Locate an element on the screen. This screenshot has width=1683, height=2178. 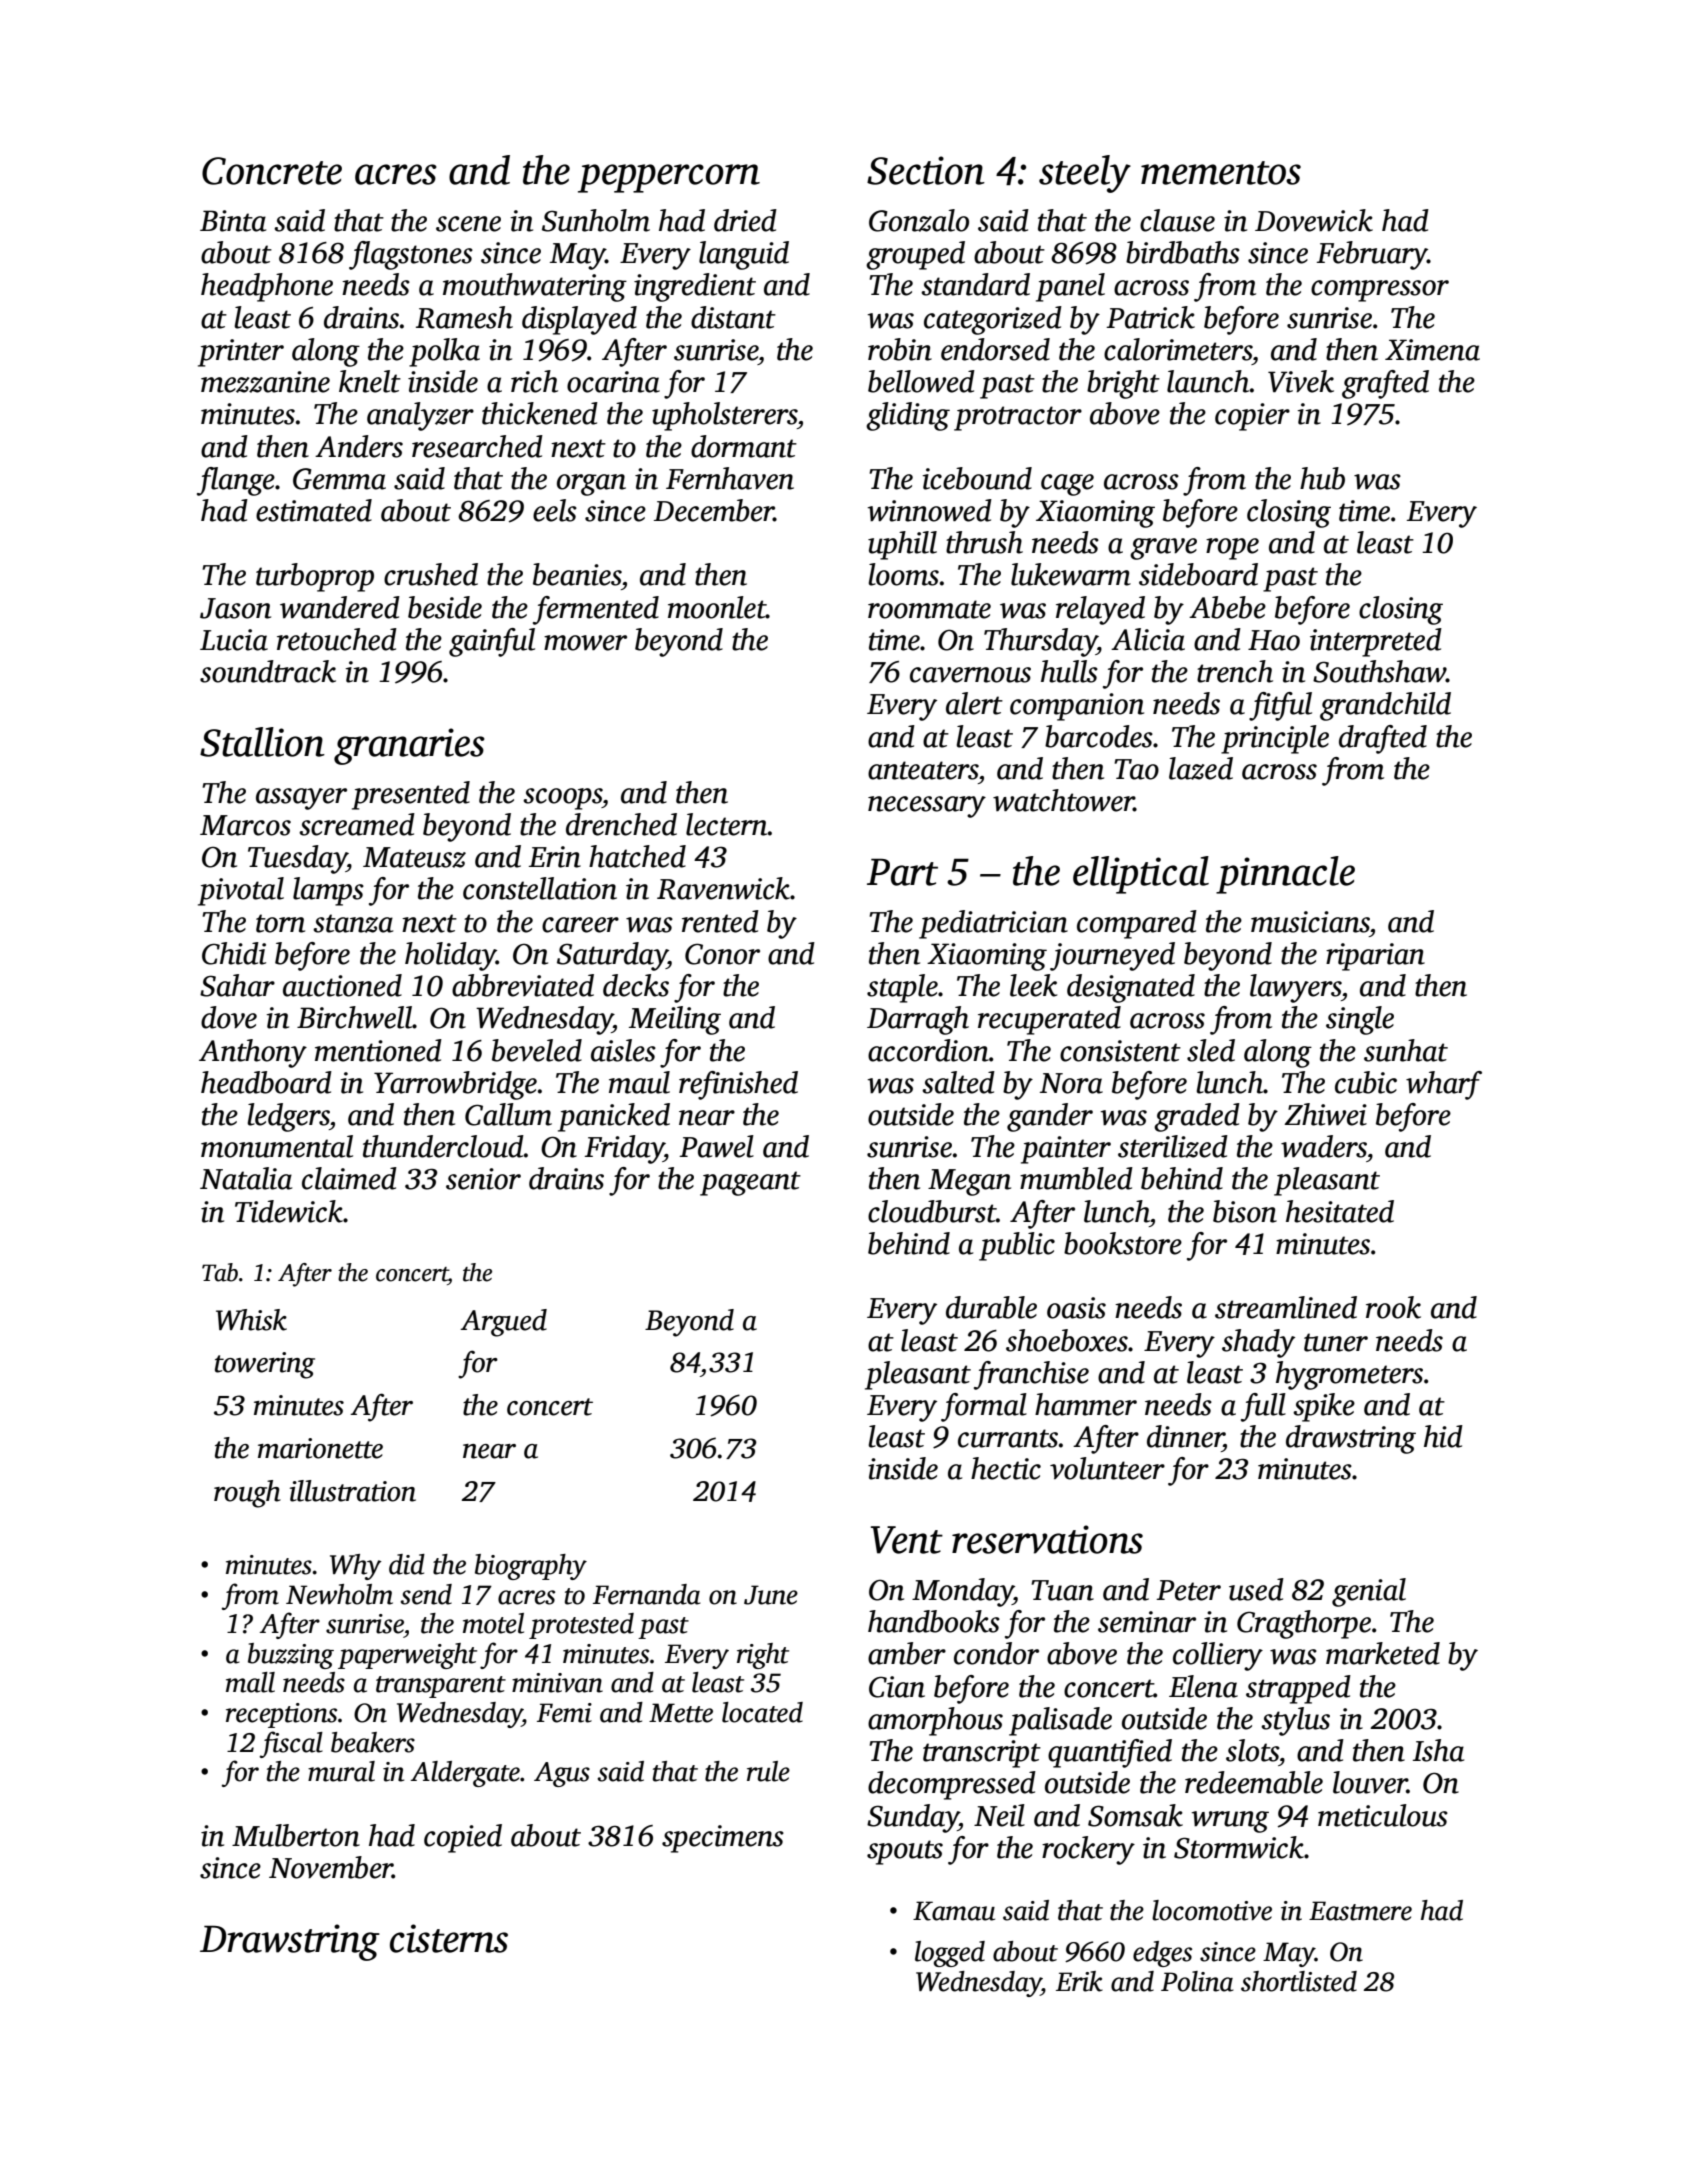
watchtower is located at coordinates (1063, 800).
